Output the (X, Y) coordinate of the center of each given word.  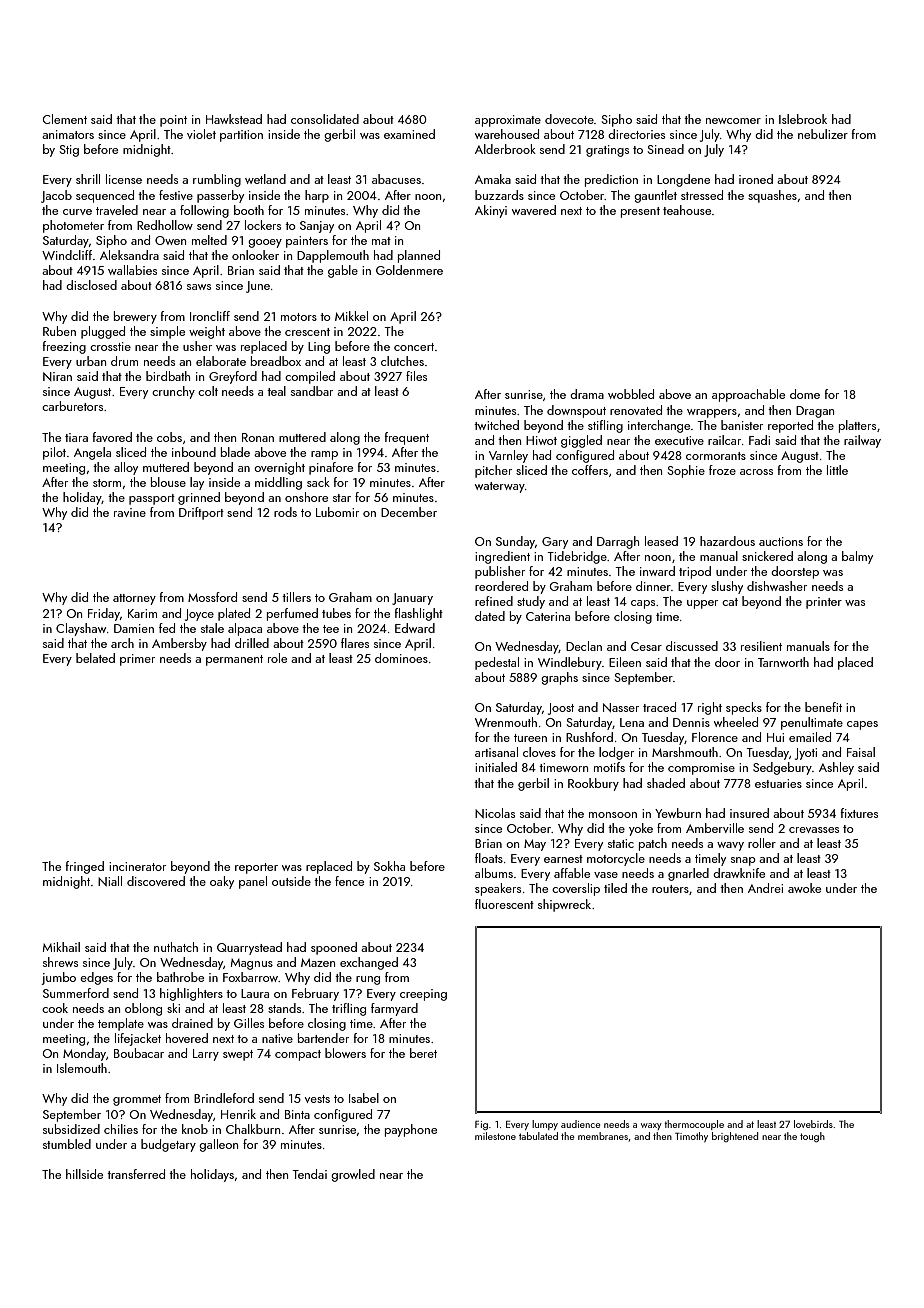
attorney (134, 599)
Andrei (765, 888)
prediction (611, 180)
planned (419, 256)
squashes (772, 196)
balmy (857, 557)
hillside (84, 1174)
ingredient (502, 557)
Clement (65, 119)
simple (167, 332)
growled (353, 1175)
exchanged (369, 963)
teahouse (687, 210)
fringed (84, 867)
